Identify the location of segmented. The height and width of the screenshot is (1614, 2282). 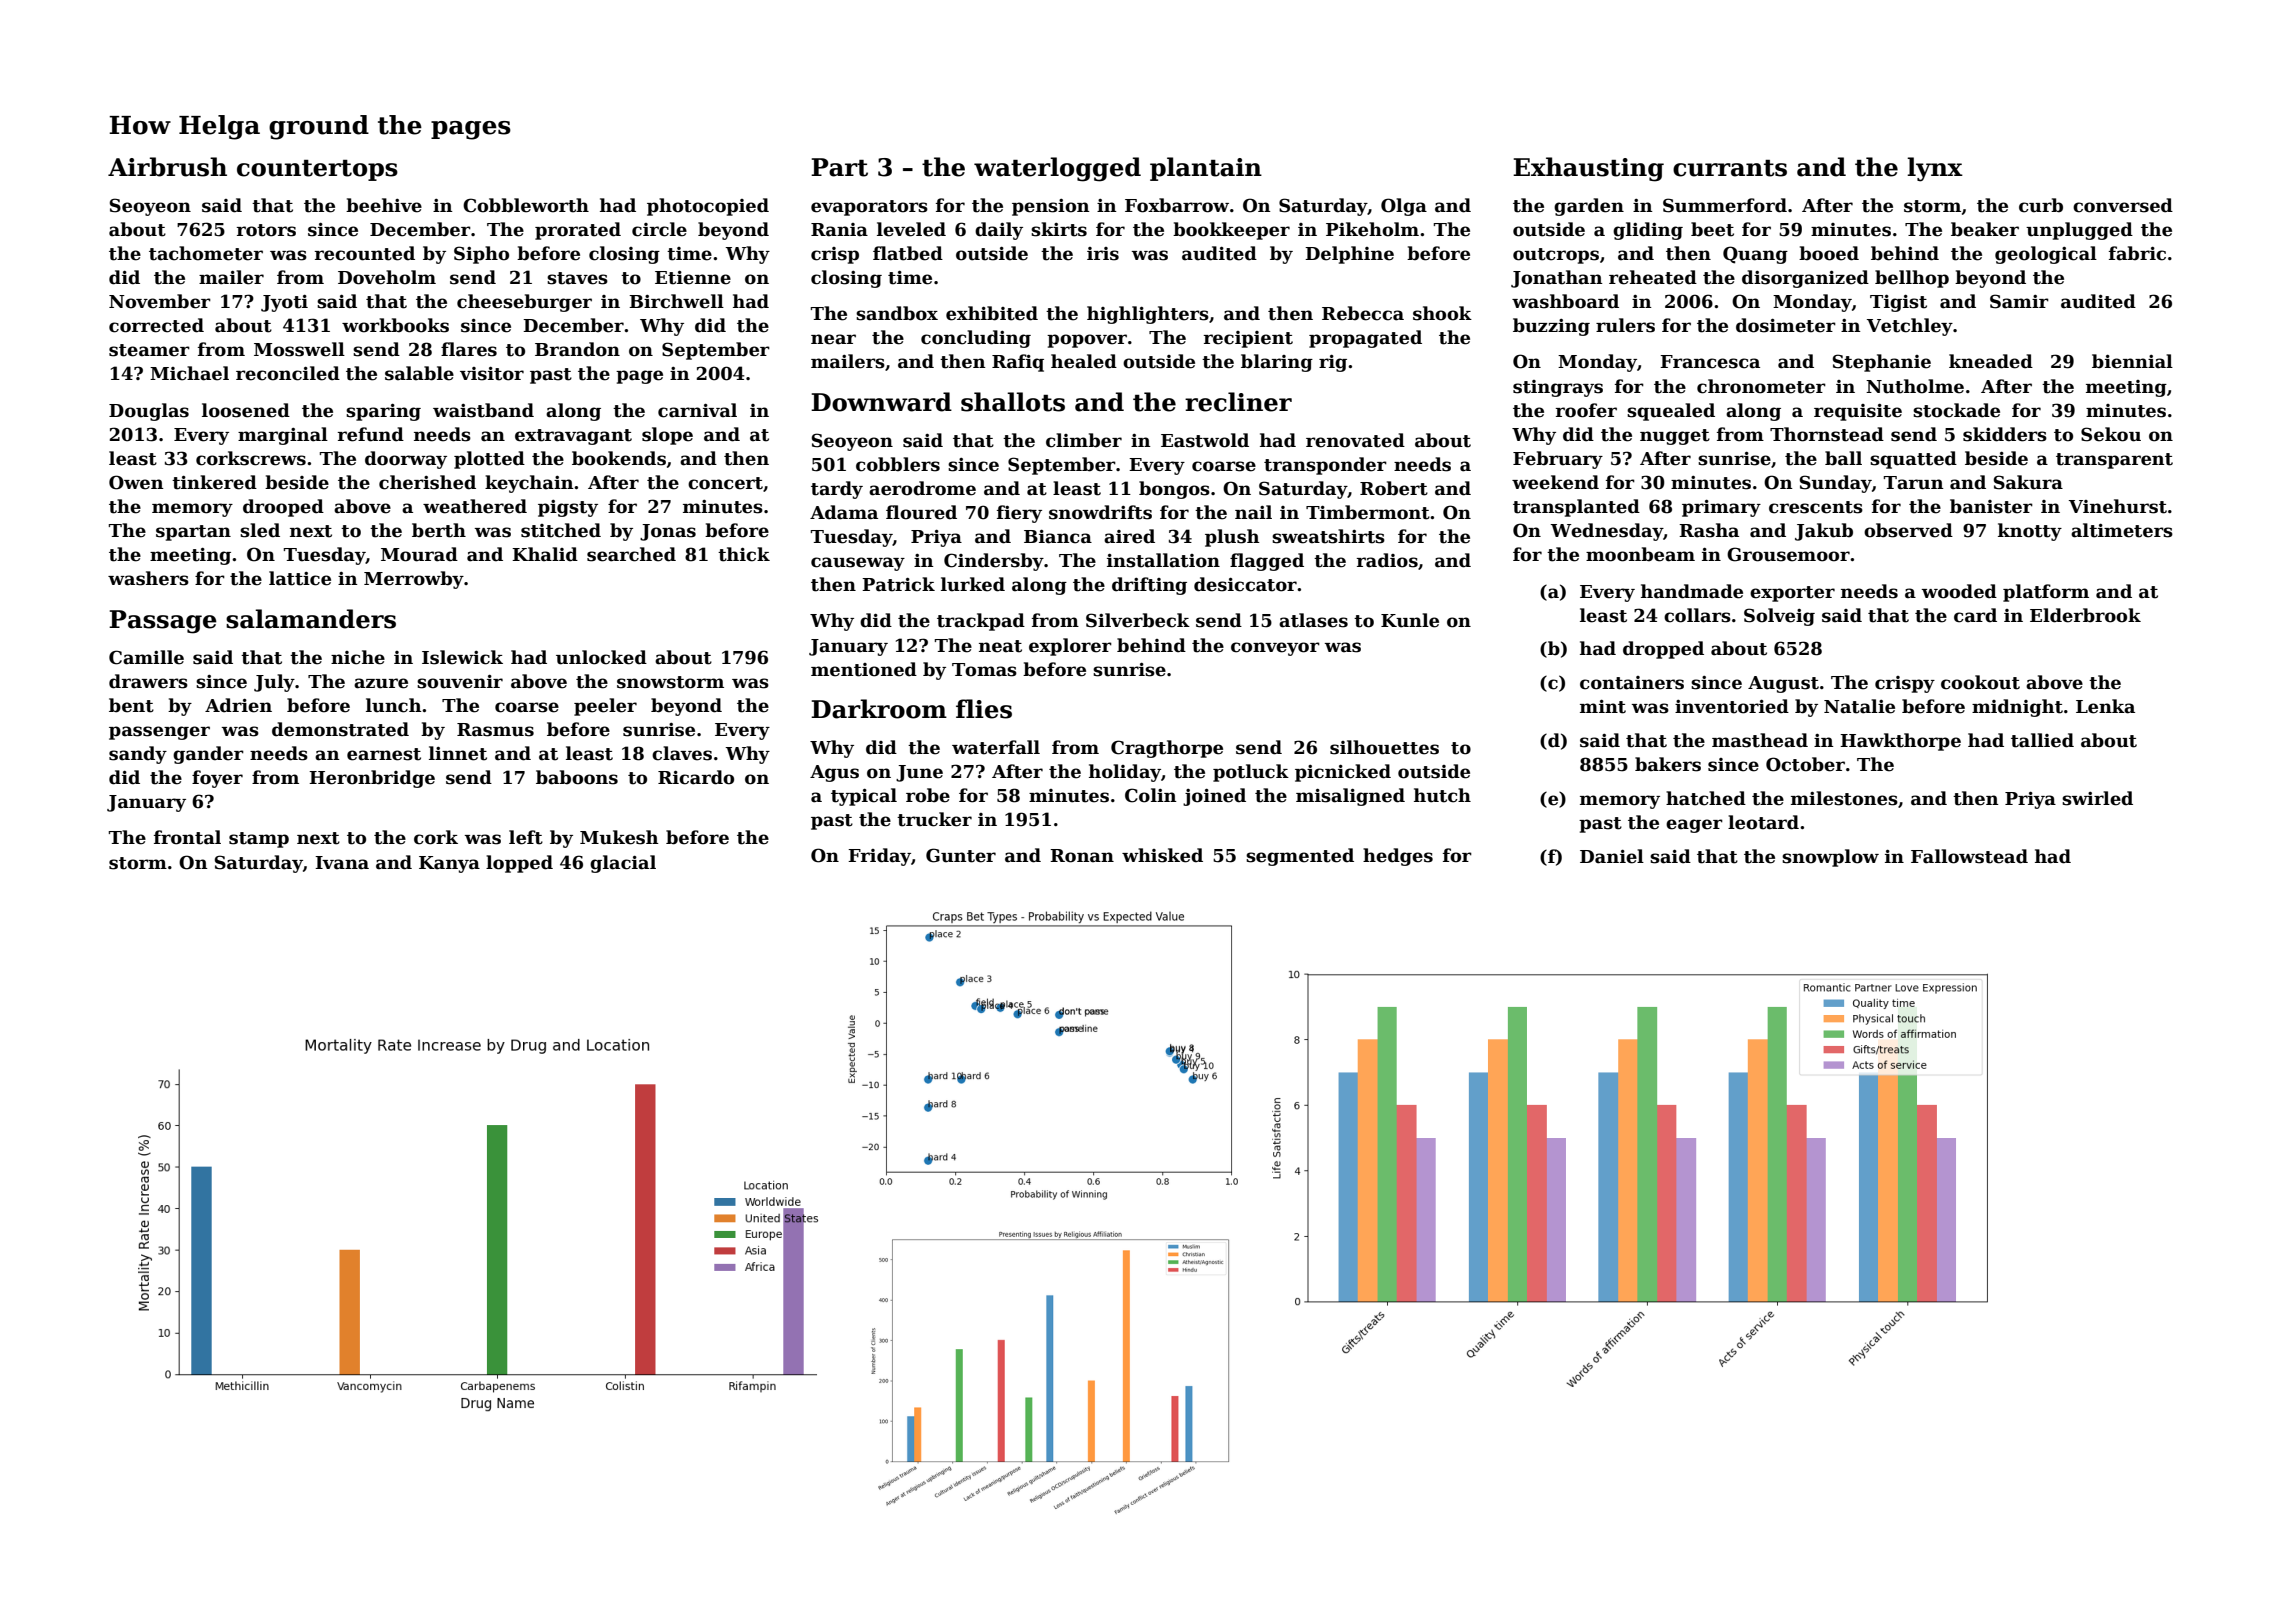
(1300, 857).
